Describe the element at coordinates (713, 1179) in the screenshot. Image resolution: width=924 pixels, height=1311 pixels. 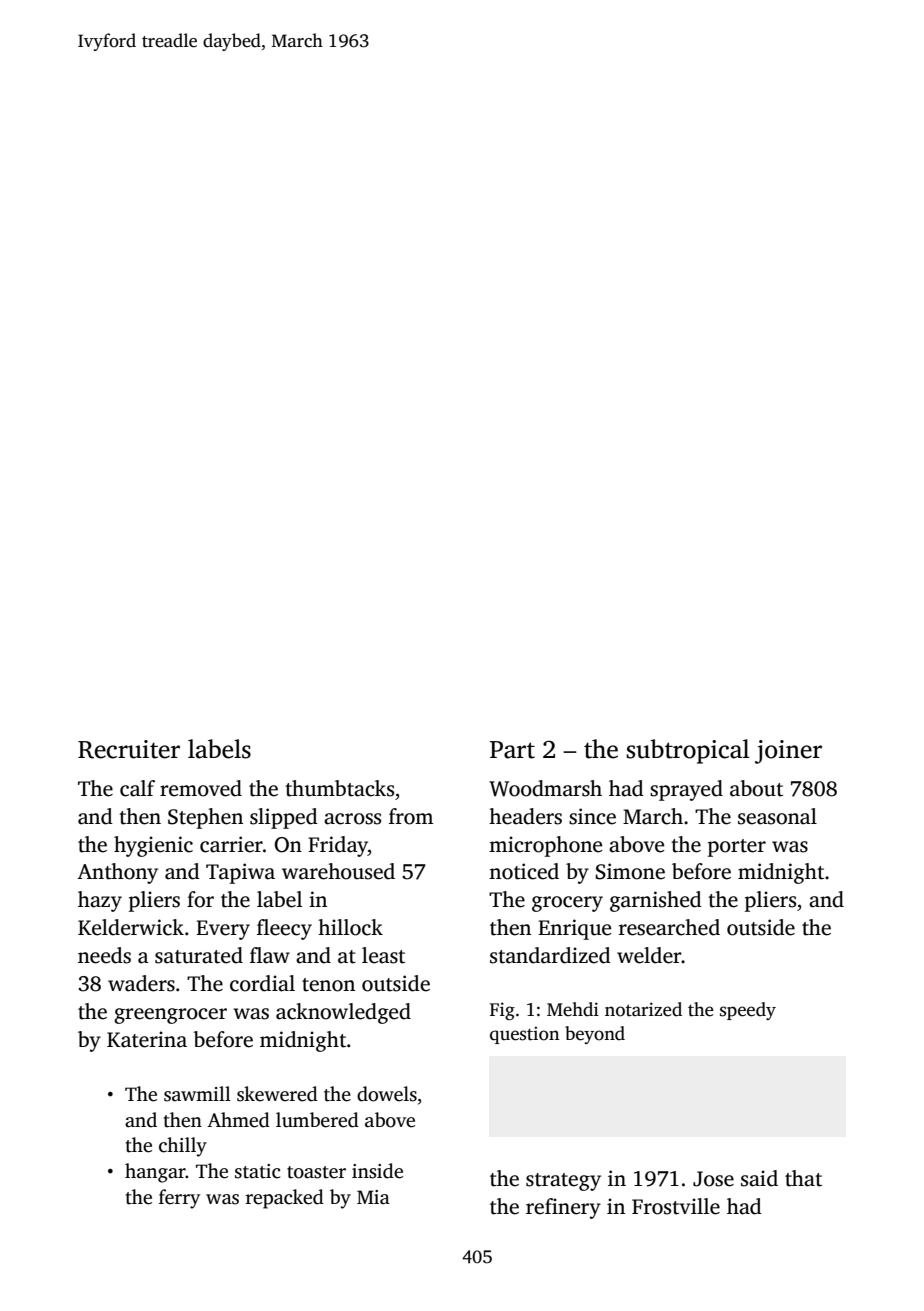
I see `Jose` at that location.
